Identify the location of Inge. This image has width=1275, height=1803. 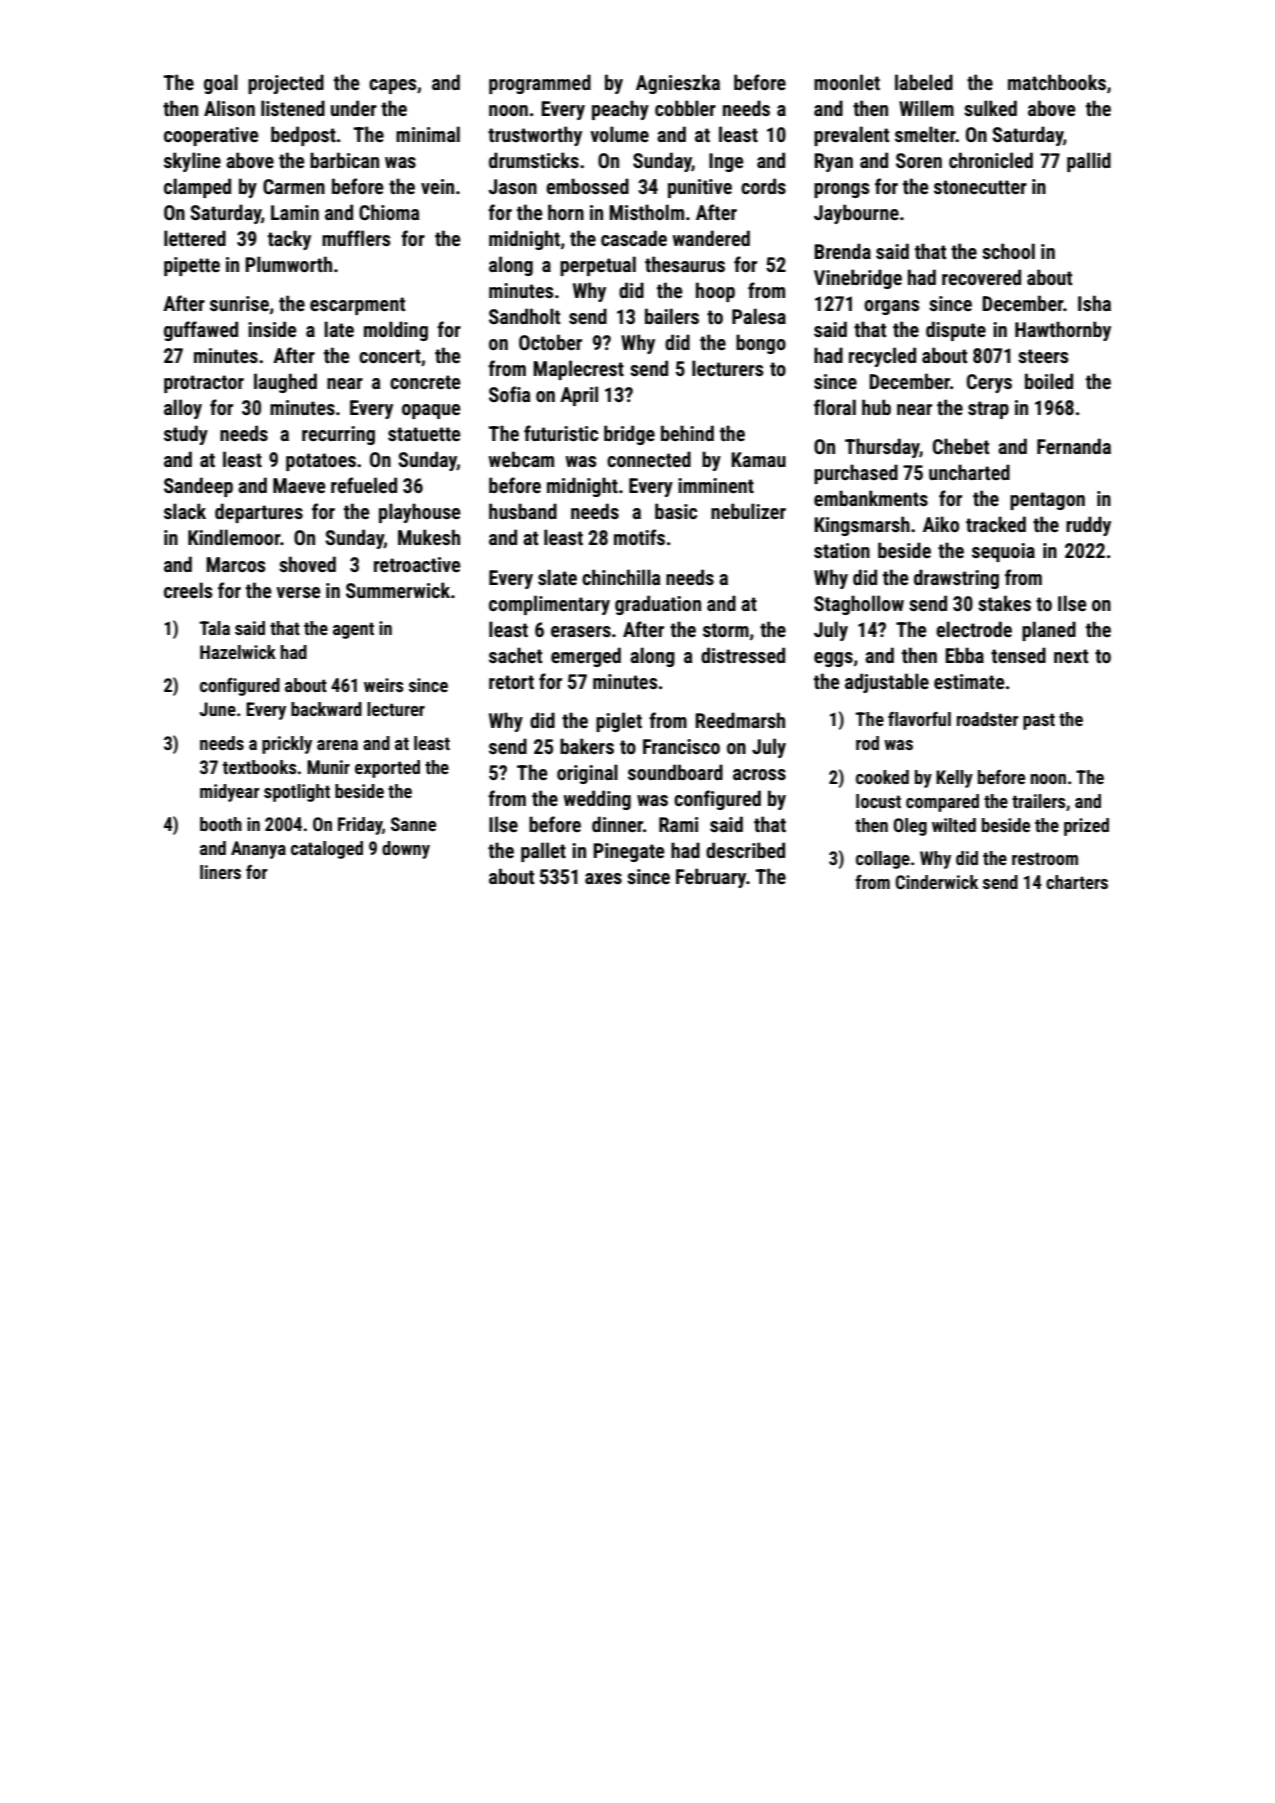
(726, 162).
